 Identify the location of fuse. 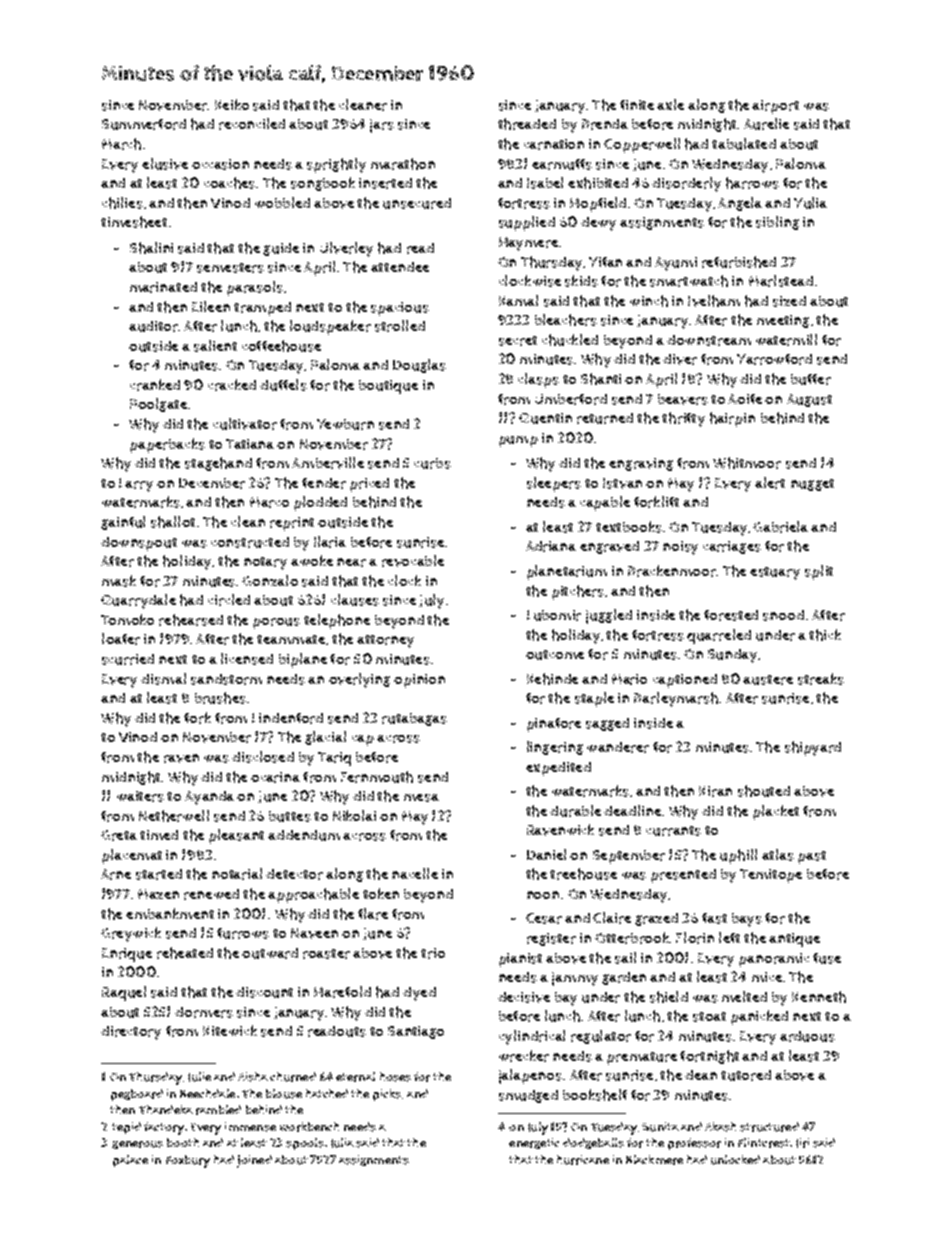
(827, 958).
